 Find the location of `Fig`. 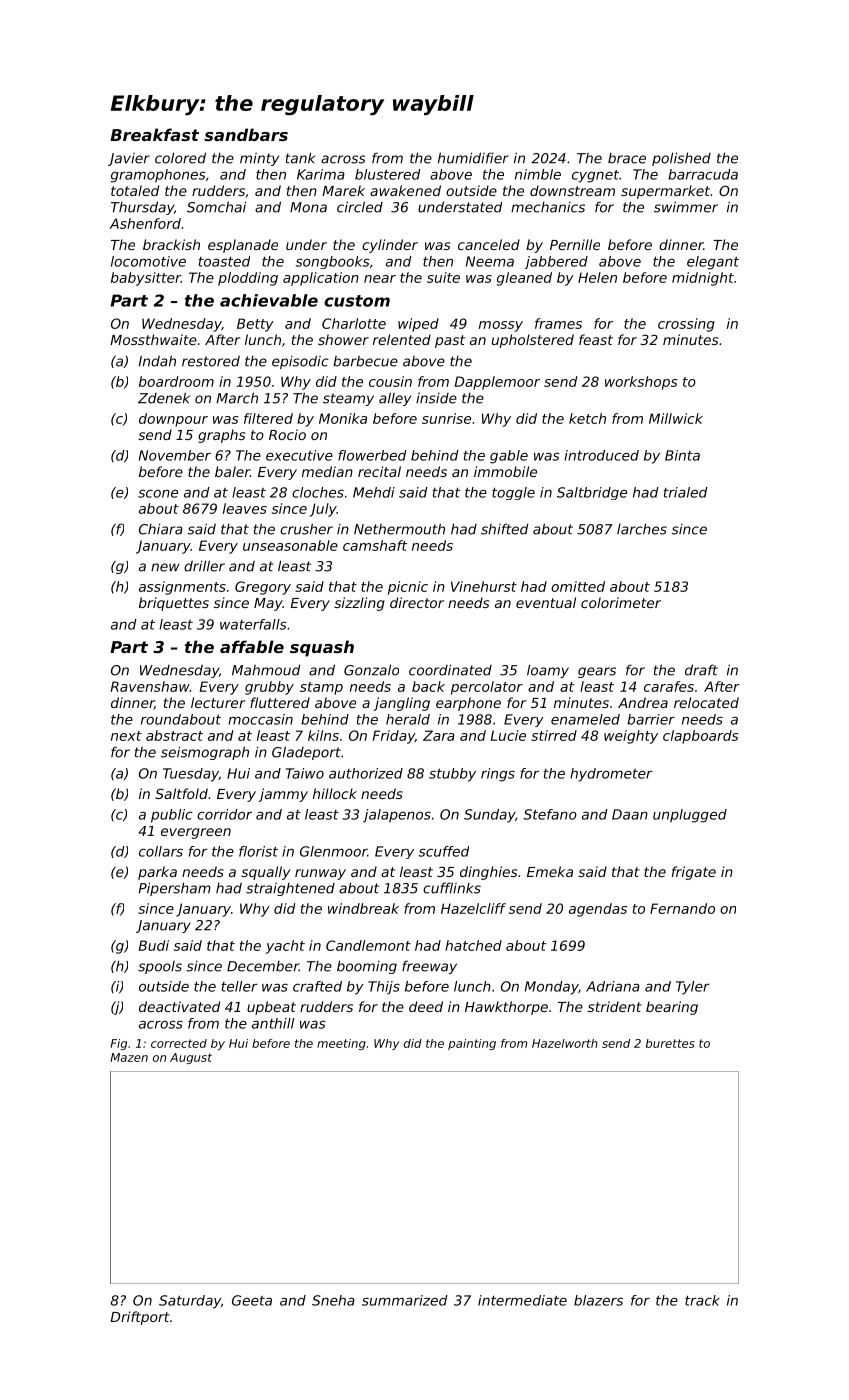

Fig is located at coordinates (118, 1044).
